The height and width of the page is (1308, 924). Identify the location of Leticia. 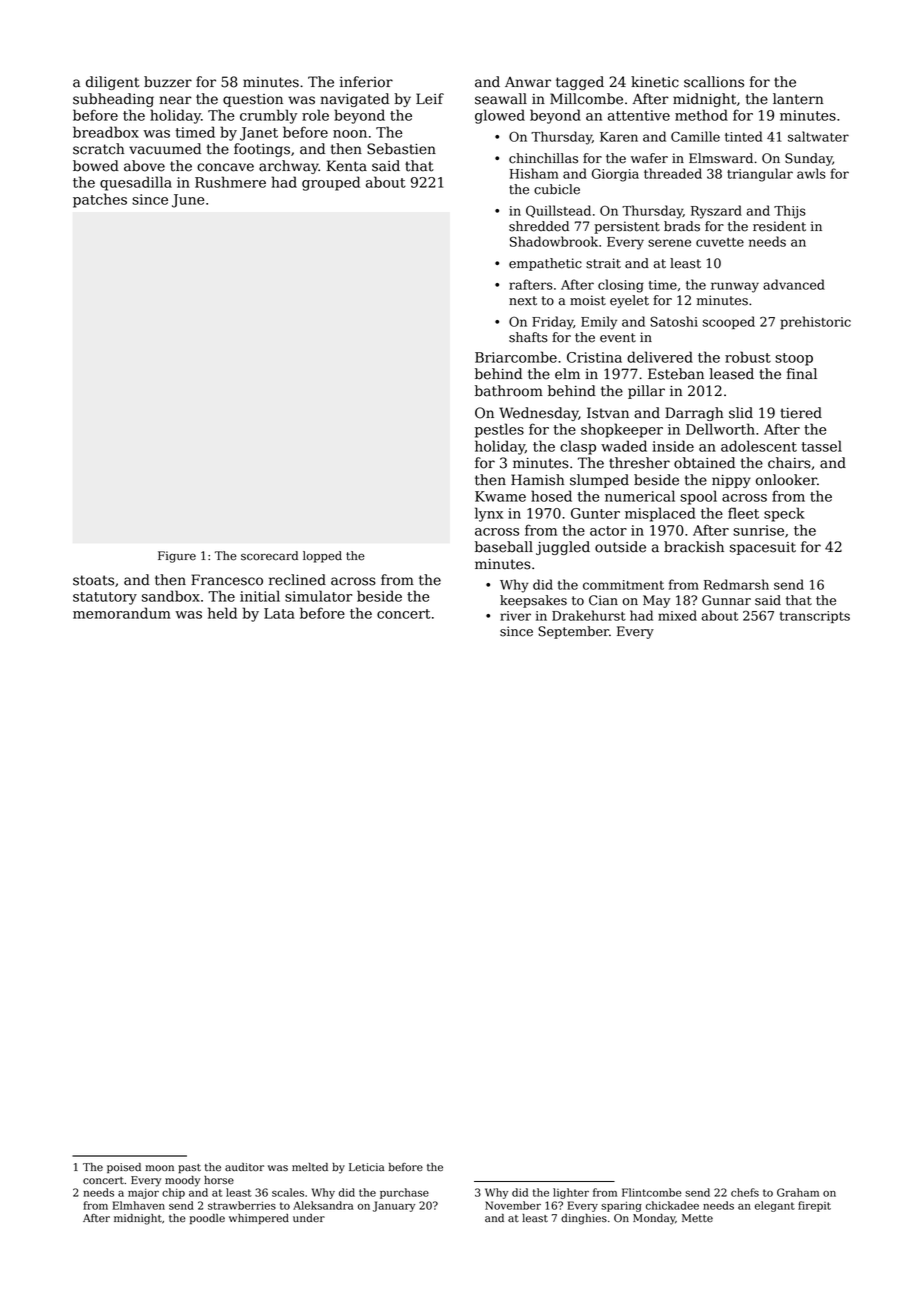
(366, 1167).
